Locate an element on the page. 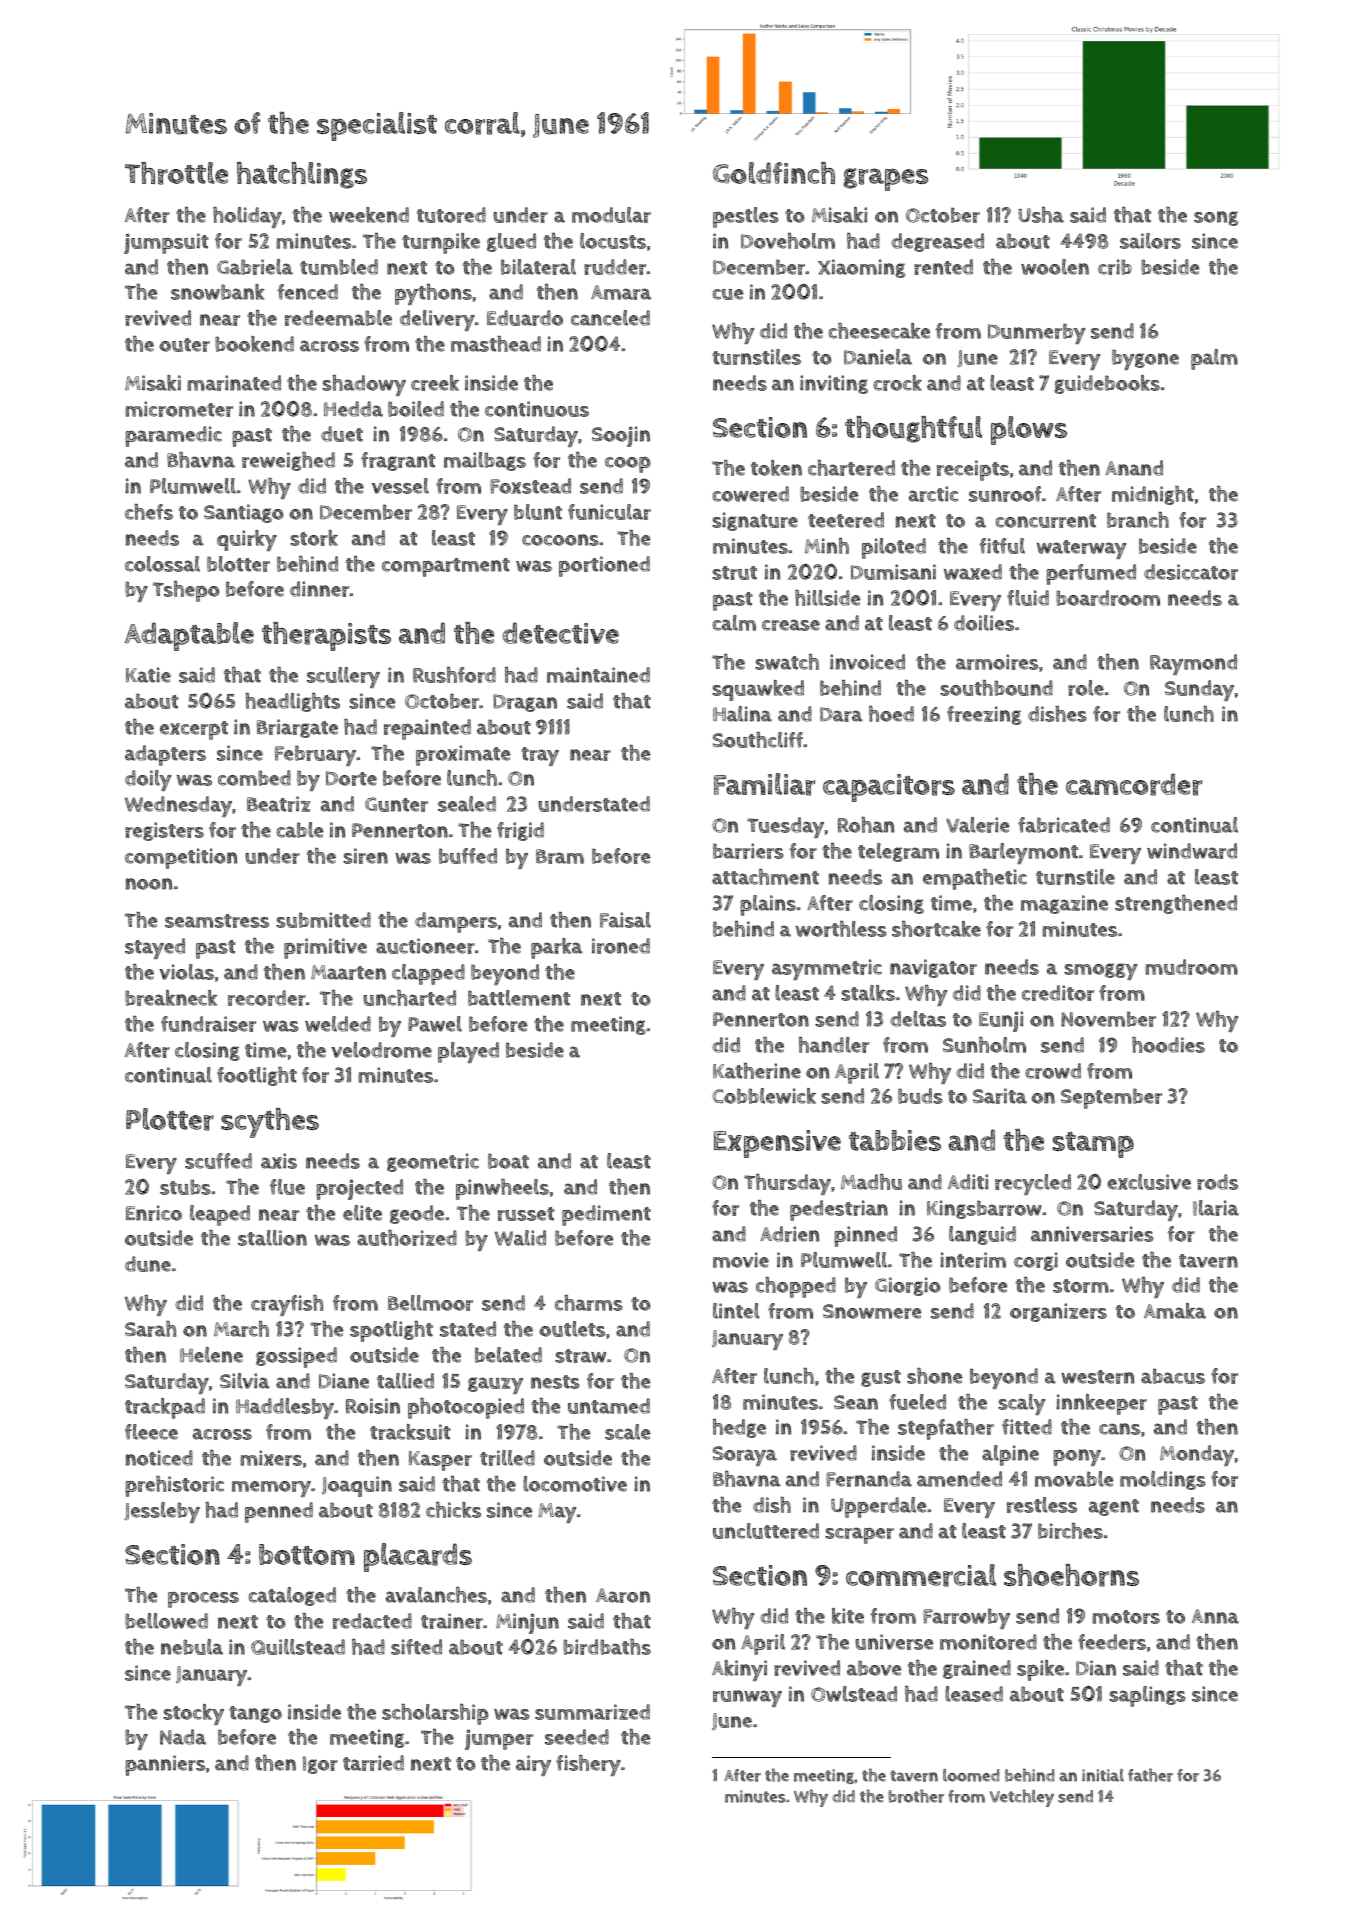 The width and height of the image is (1363, 1927). Silvia is located at coordinates (245, 1381).
